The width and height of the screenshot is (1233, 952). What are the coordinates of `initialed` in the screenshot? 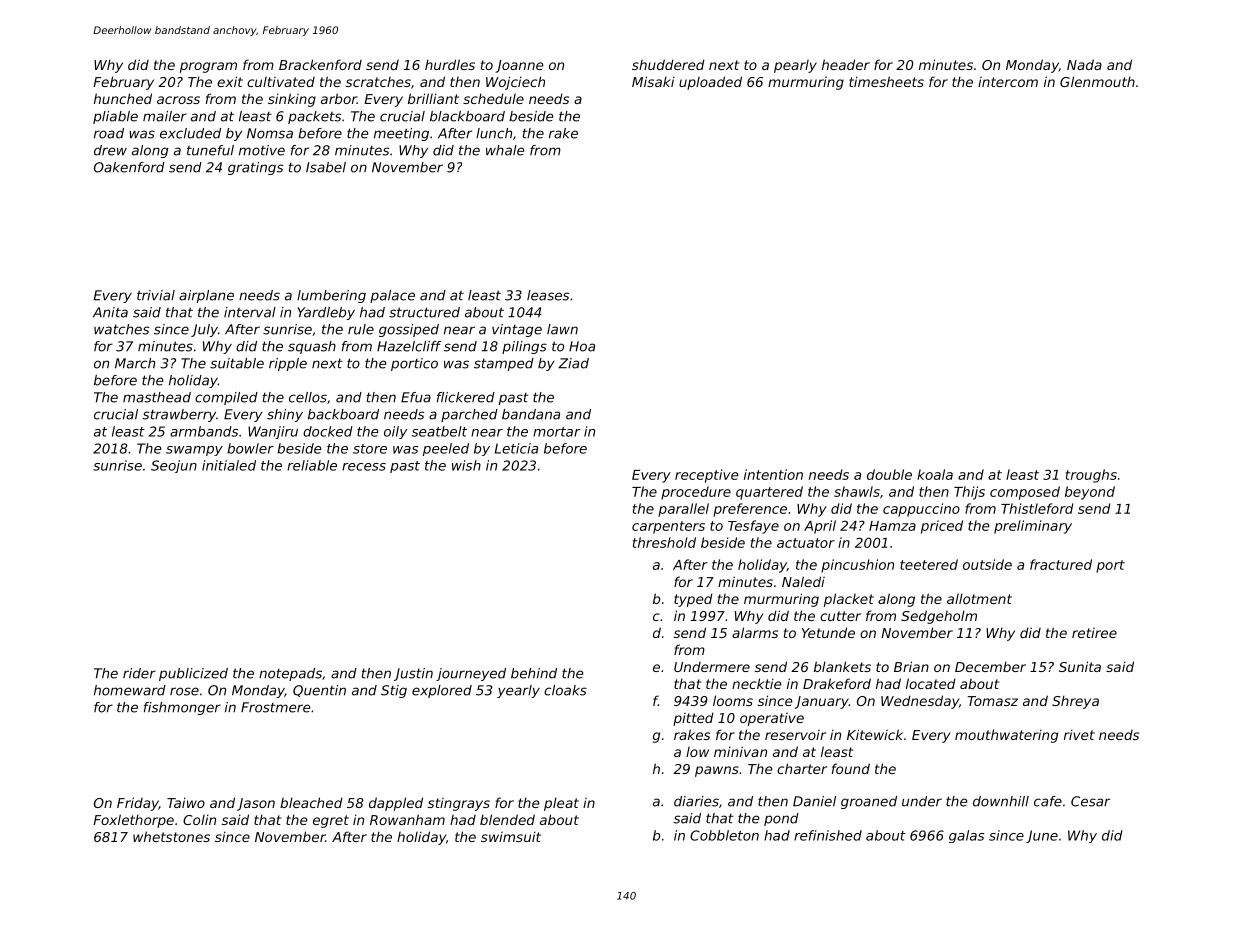 It's located at (229, 465).
